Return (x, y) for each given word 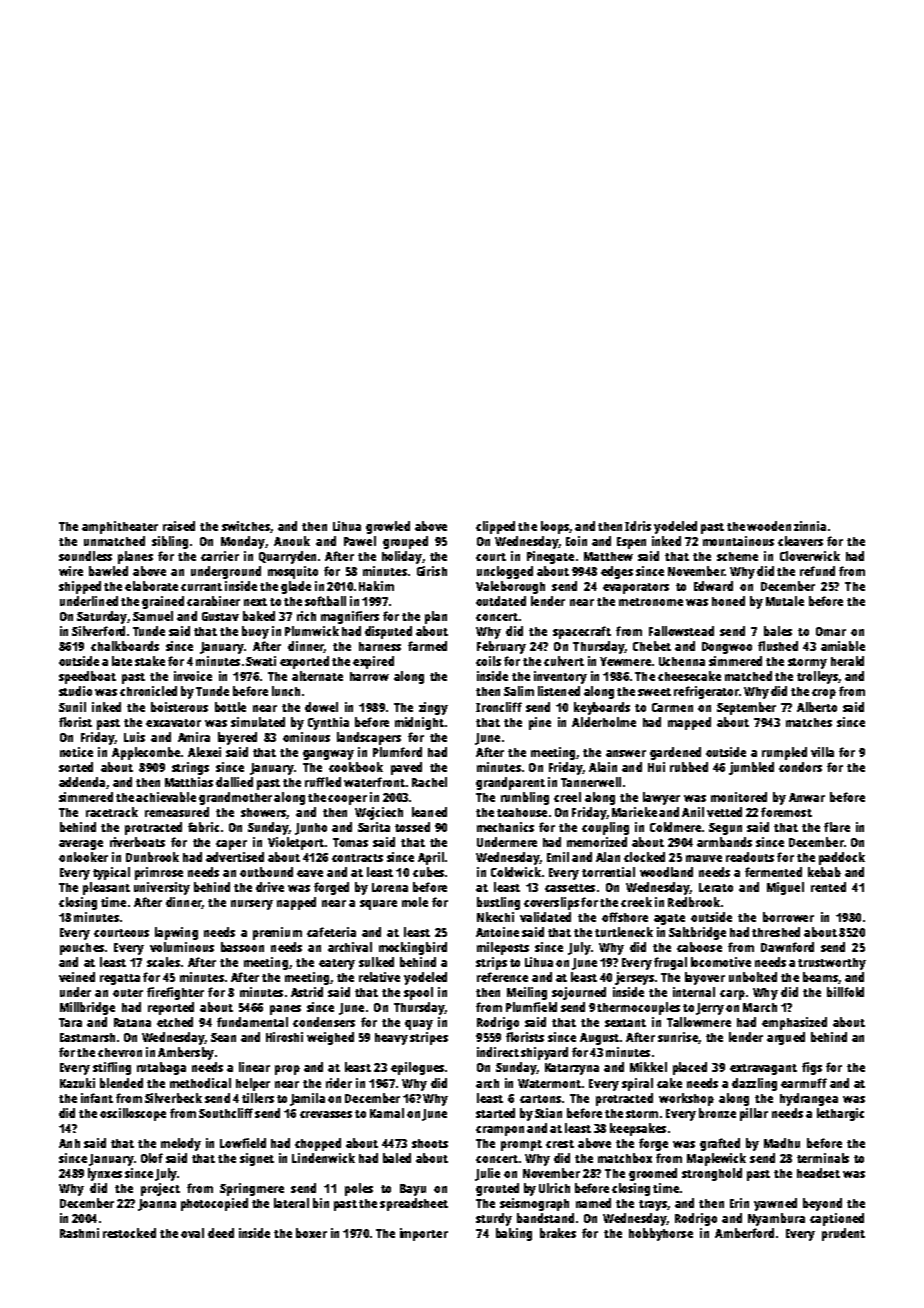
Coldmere (675, 827)
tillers (258, 1098)
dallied (234, 782)
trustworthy (832, 964)
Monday (243, 542)
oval (192, 1233)
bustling (498, 903)
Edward (713, 586)
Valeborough (510, 587)
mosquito (293, 572)
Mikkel (648, 1067)
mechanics (505, 827)
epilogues (417, 1068)
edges (617, 572)
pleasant (106, 888)
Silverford (98, 631)
